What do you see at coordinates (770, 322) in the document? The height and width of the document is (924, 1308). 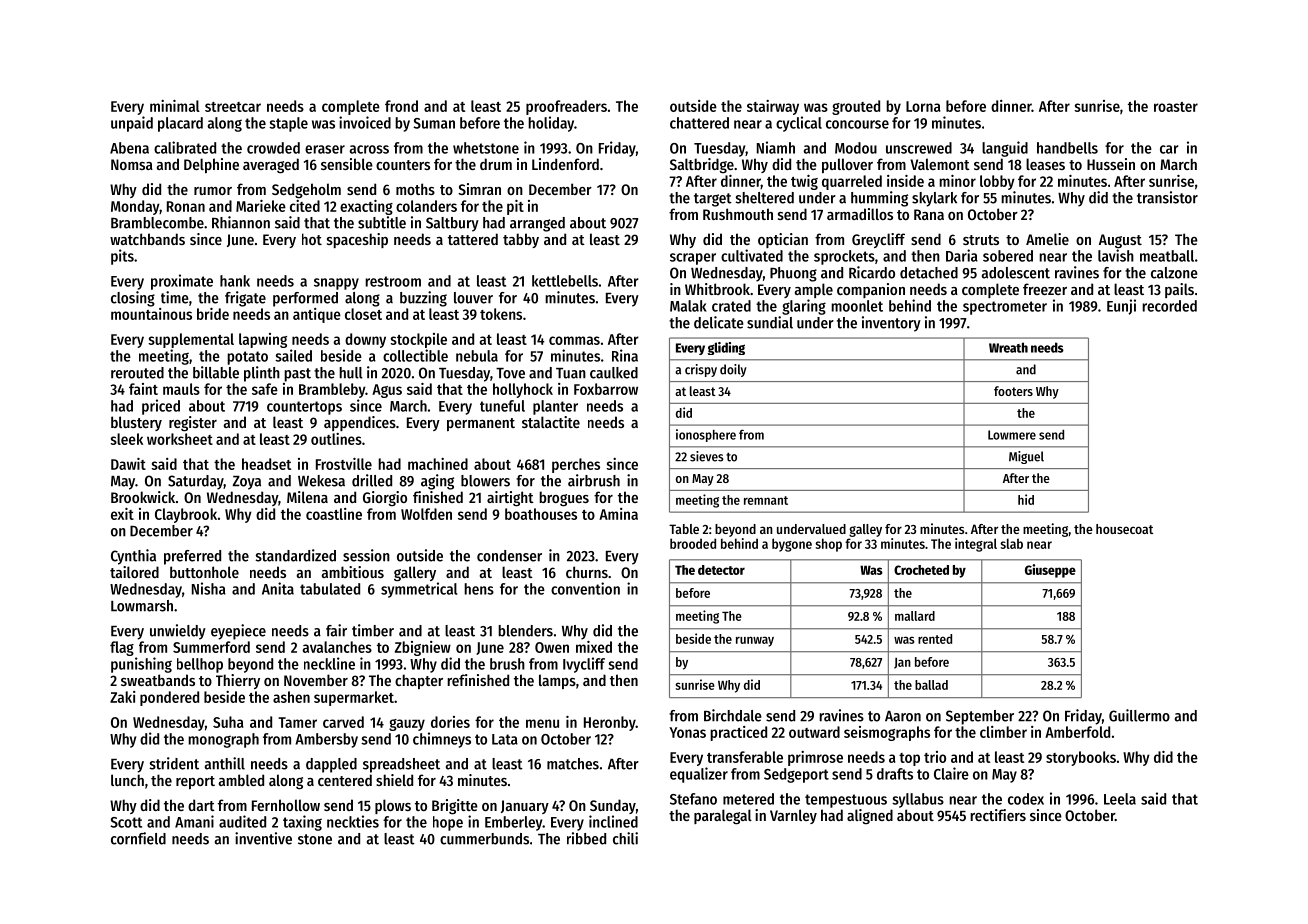 I see `sundial` at bounding box center [770, 322].
